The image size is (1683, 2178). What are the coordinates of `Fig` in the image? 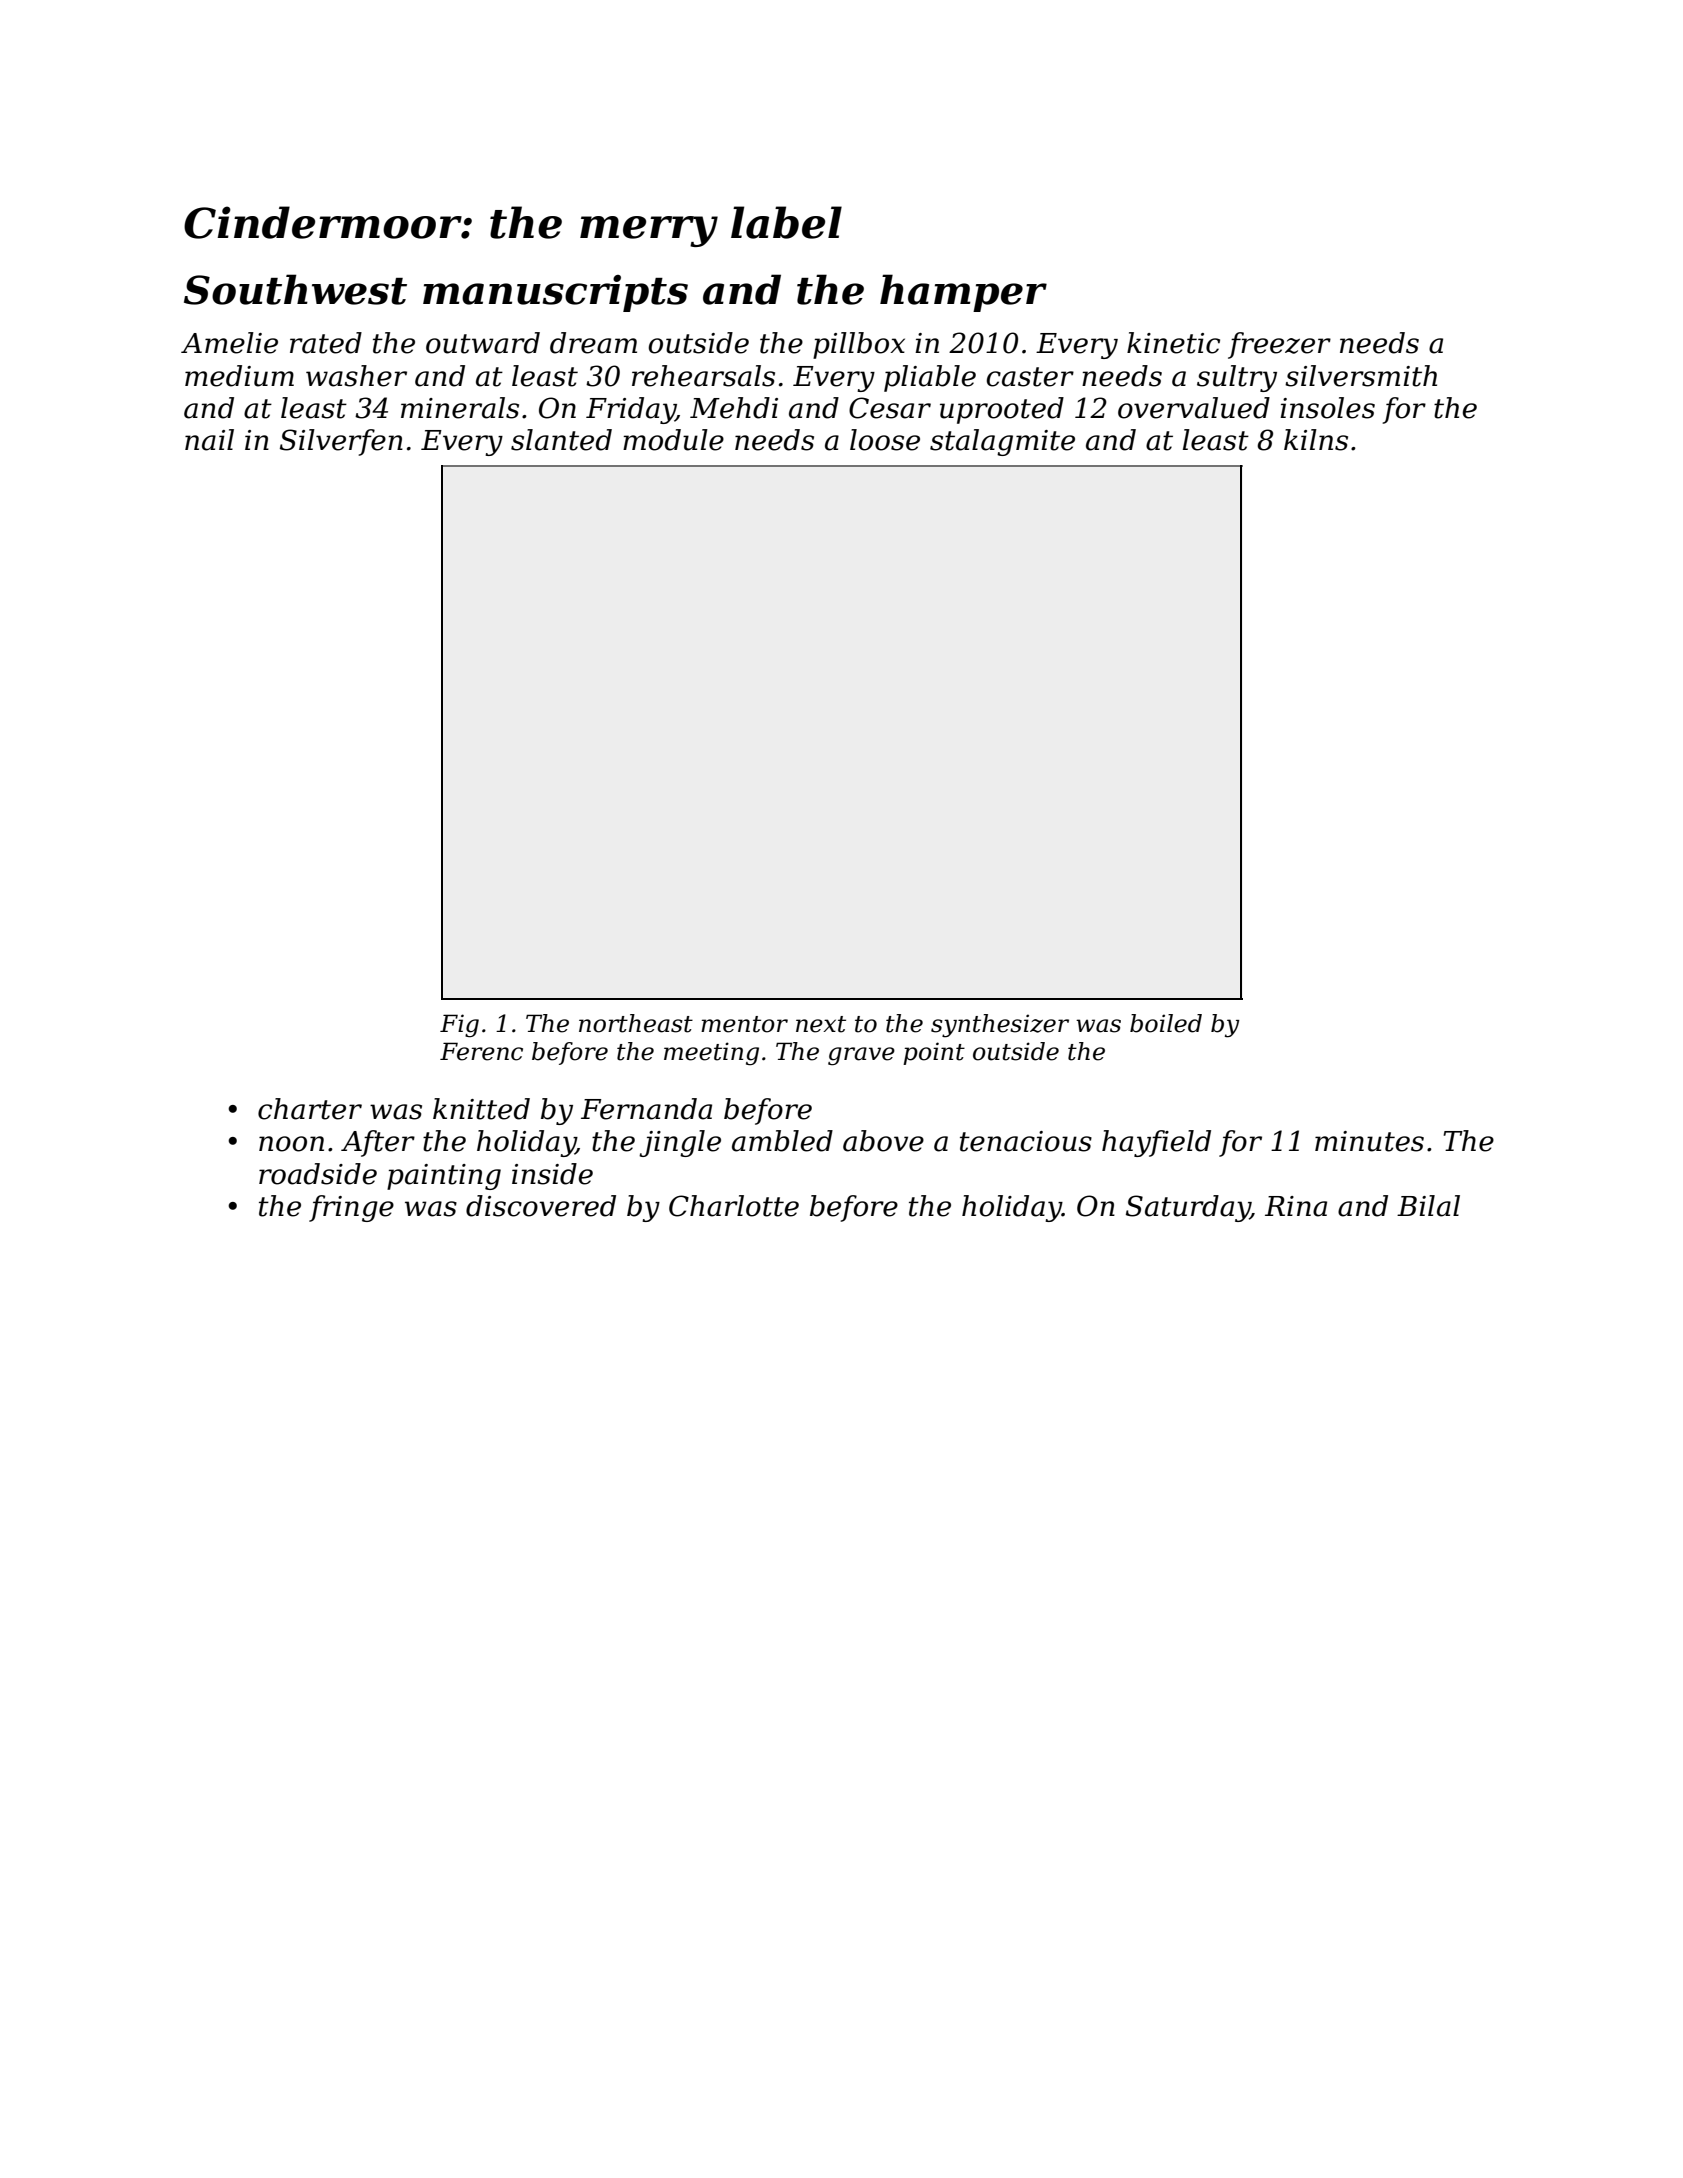 It's located at (459, 1026).
